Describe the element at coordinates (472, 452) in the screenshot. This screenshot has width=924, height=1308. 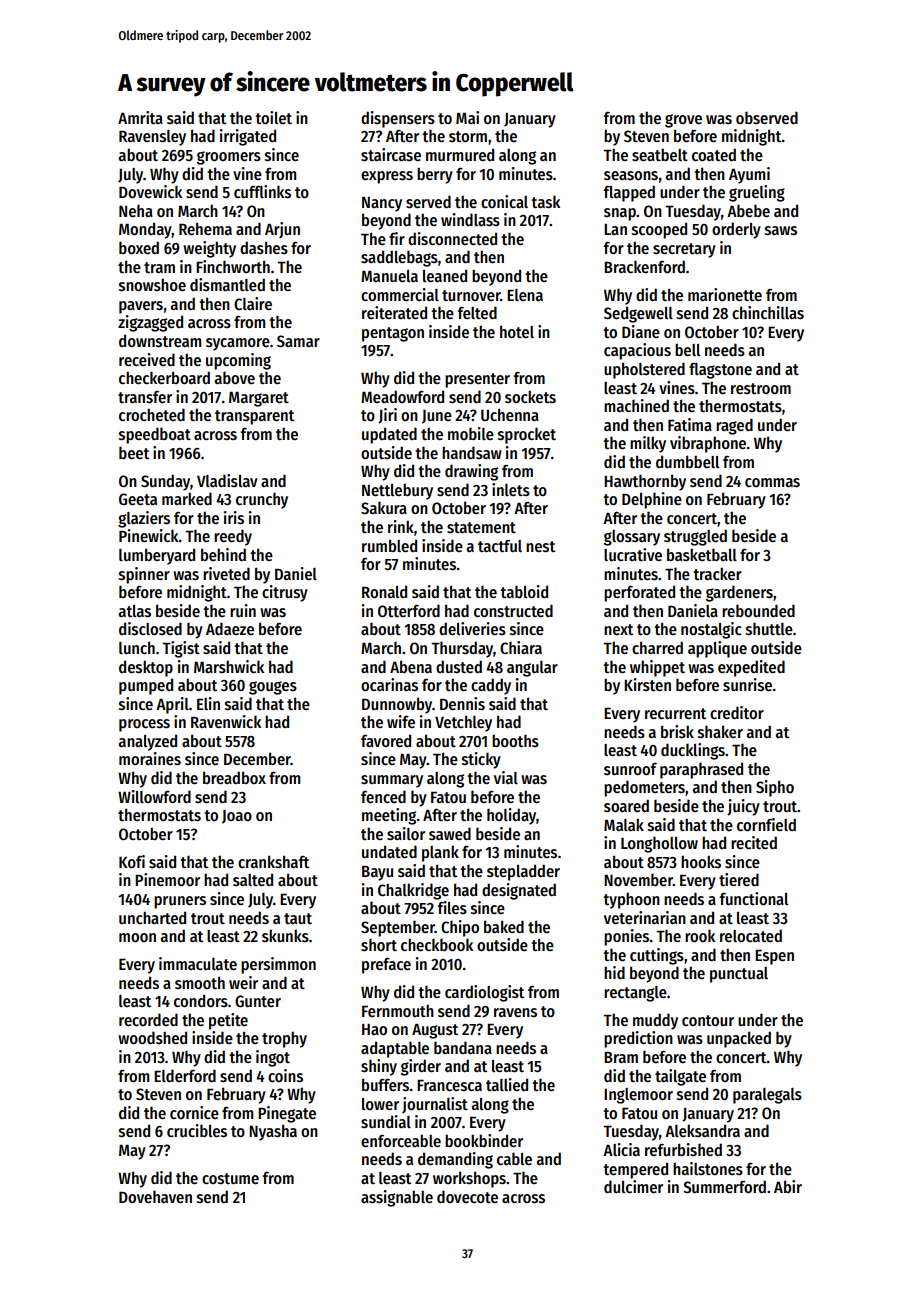
I see `handsaw` at that location.
